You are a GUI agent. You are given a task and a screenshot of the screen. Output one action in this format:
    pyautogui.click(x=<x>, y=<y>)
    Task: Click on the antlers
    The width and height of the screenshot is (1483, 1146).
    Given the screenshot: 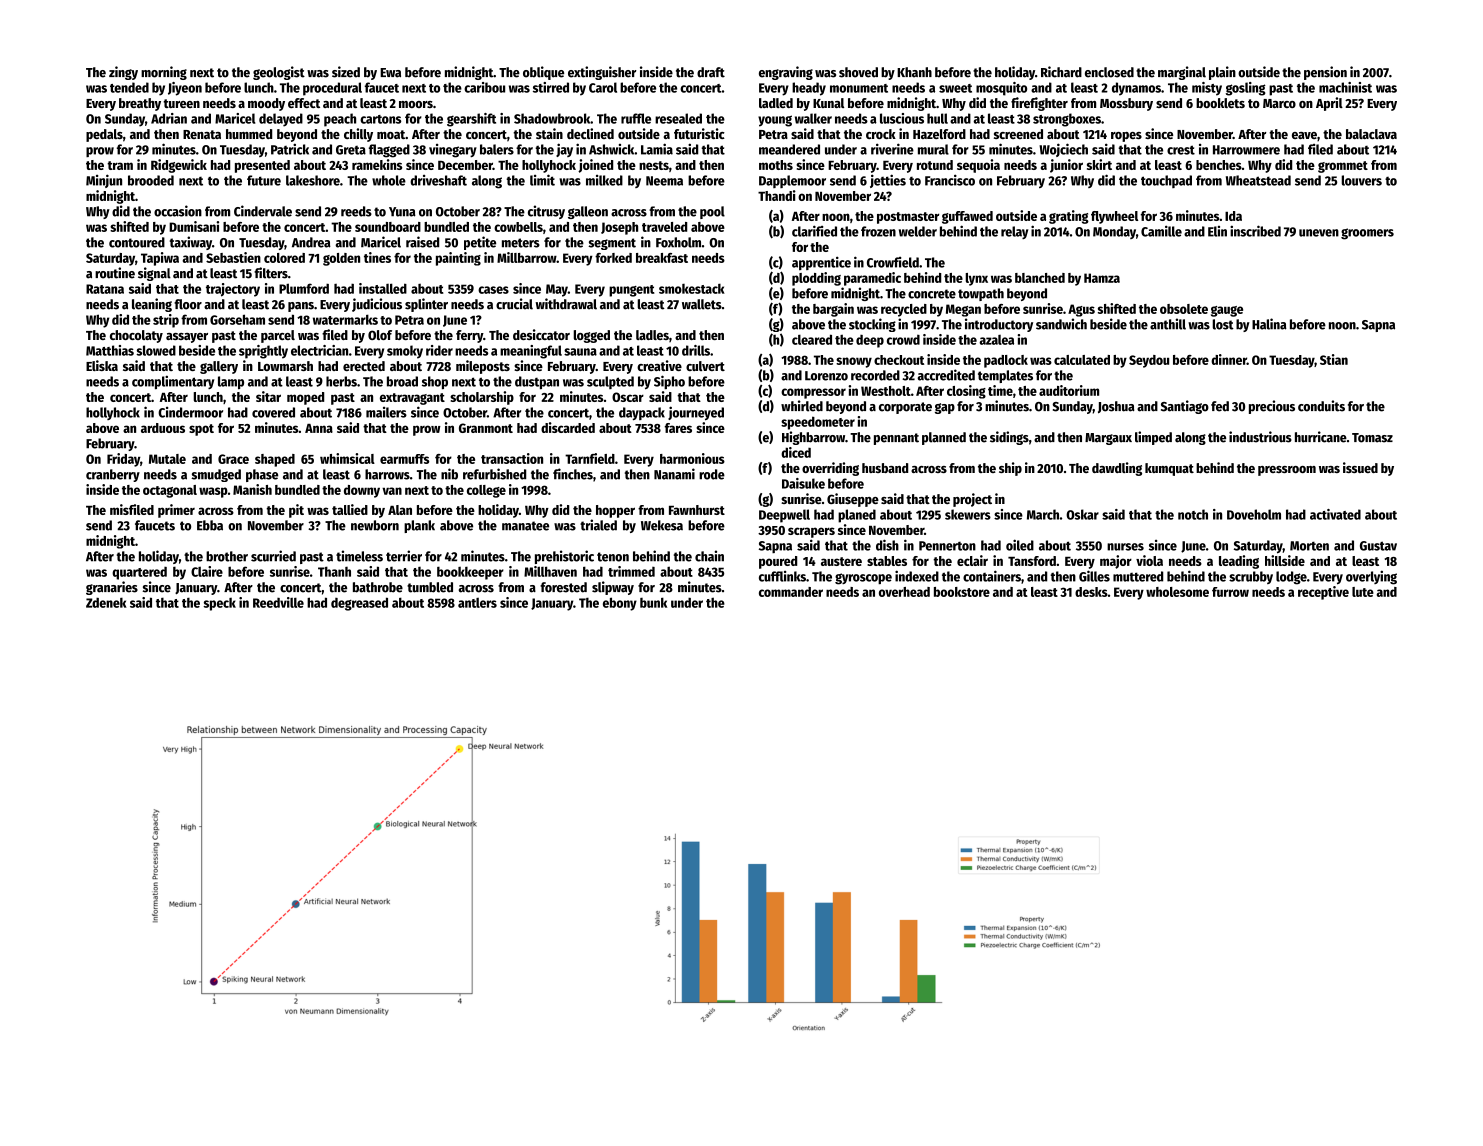 What is the action you would take?
    pyautogui.click(x=477, y=603)
